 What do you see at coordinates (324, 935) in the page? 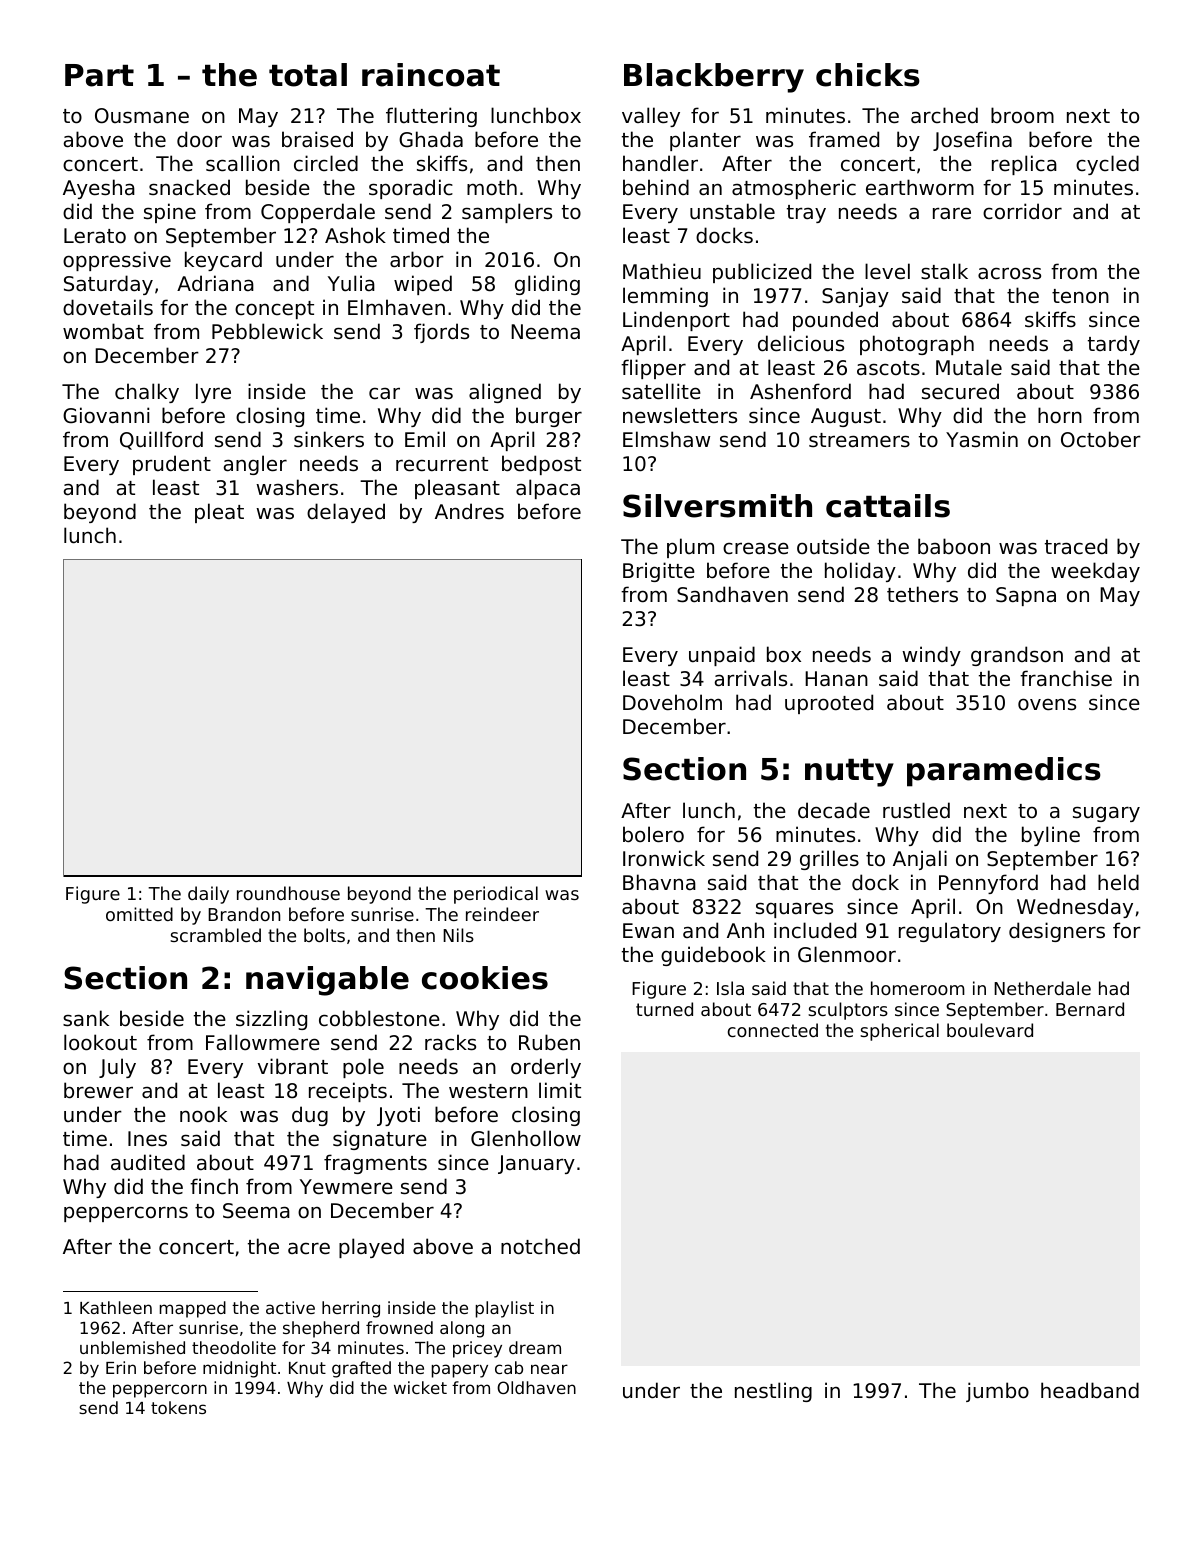
I see `bolts` at bounding box center [324, 935].
